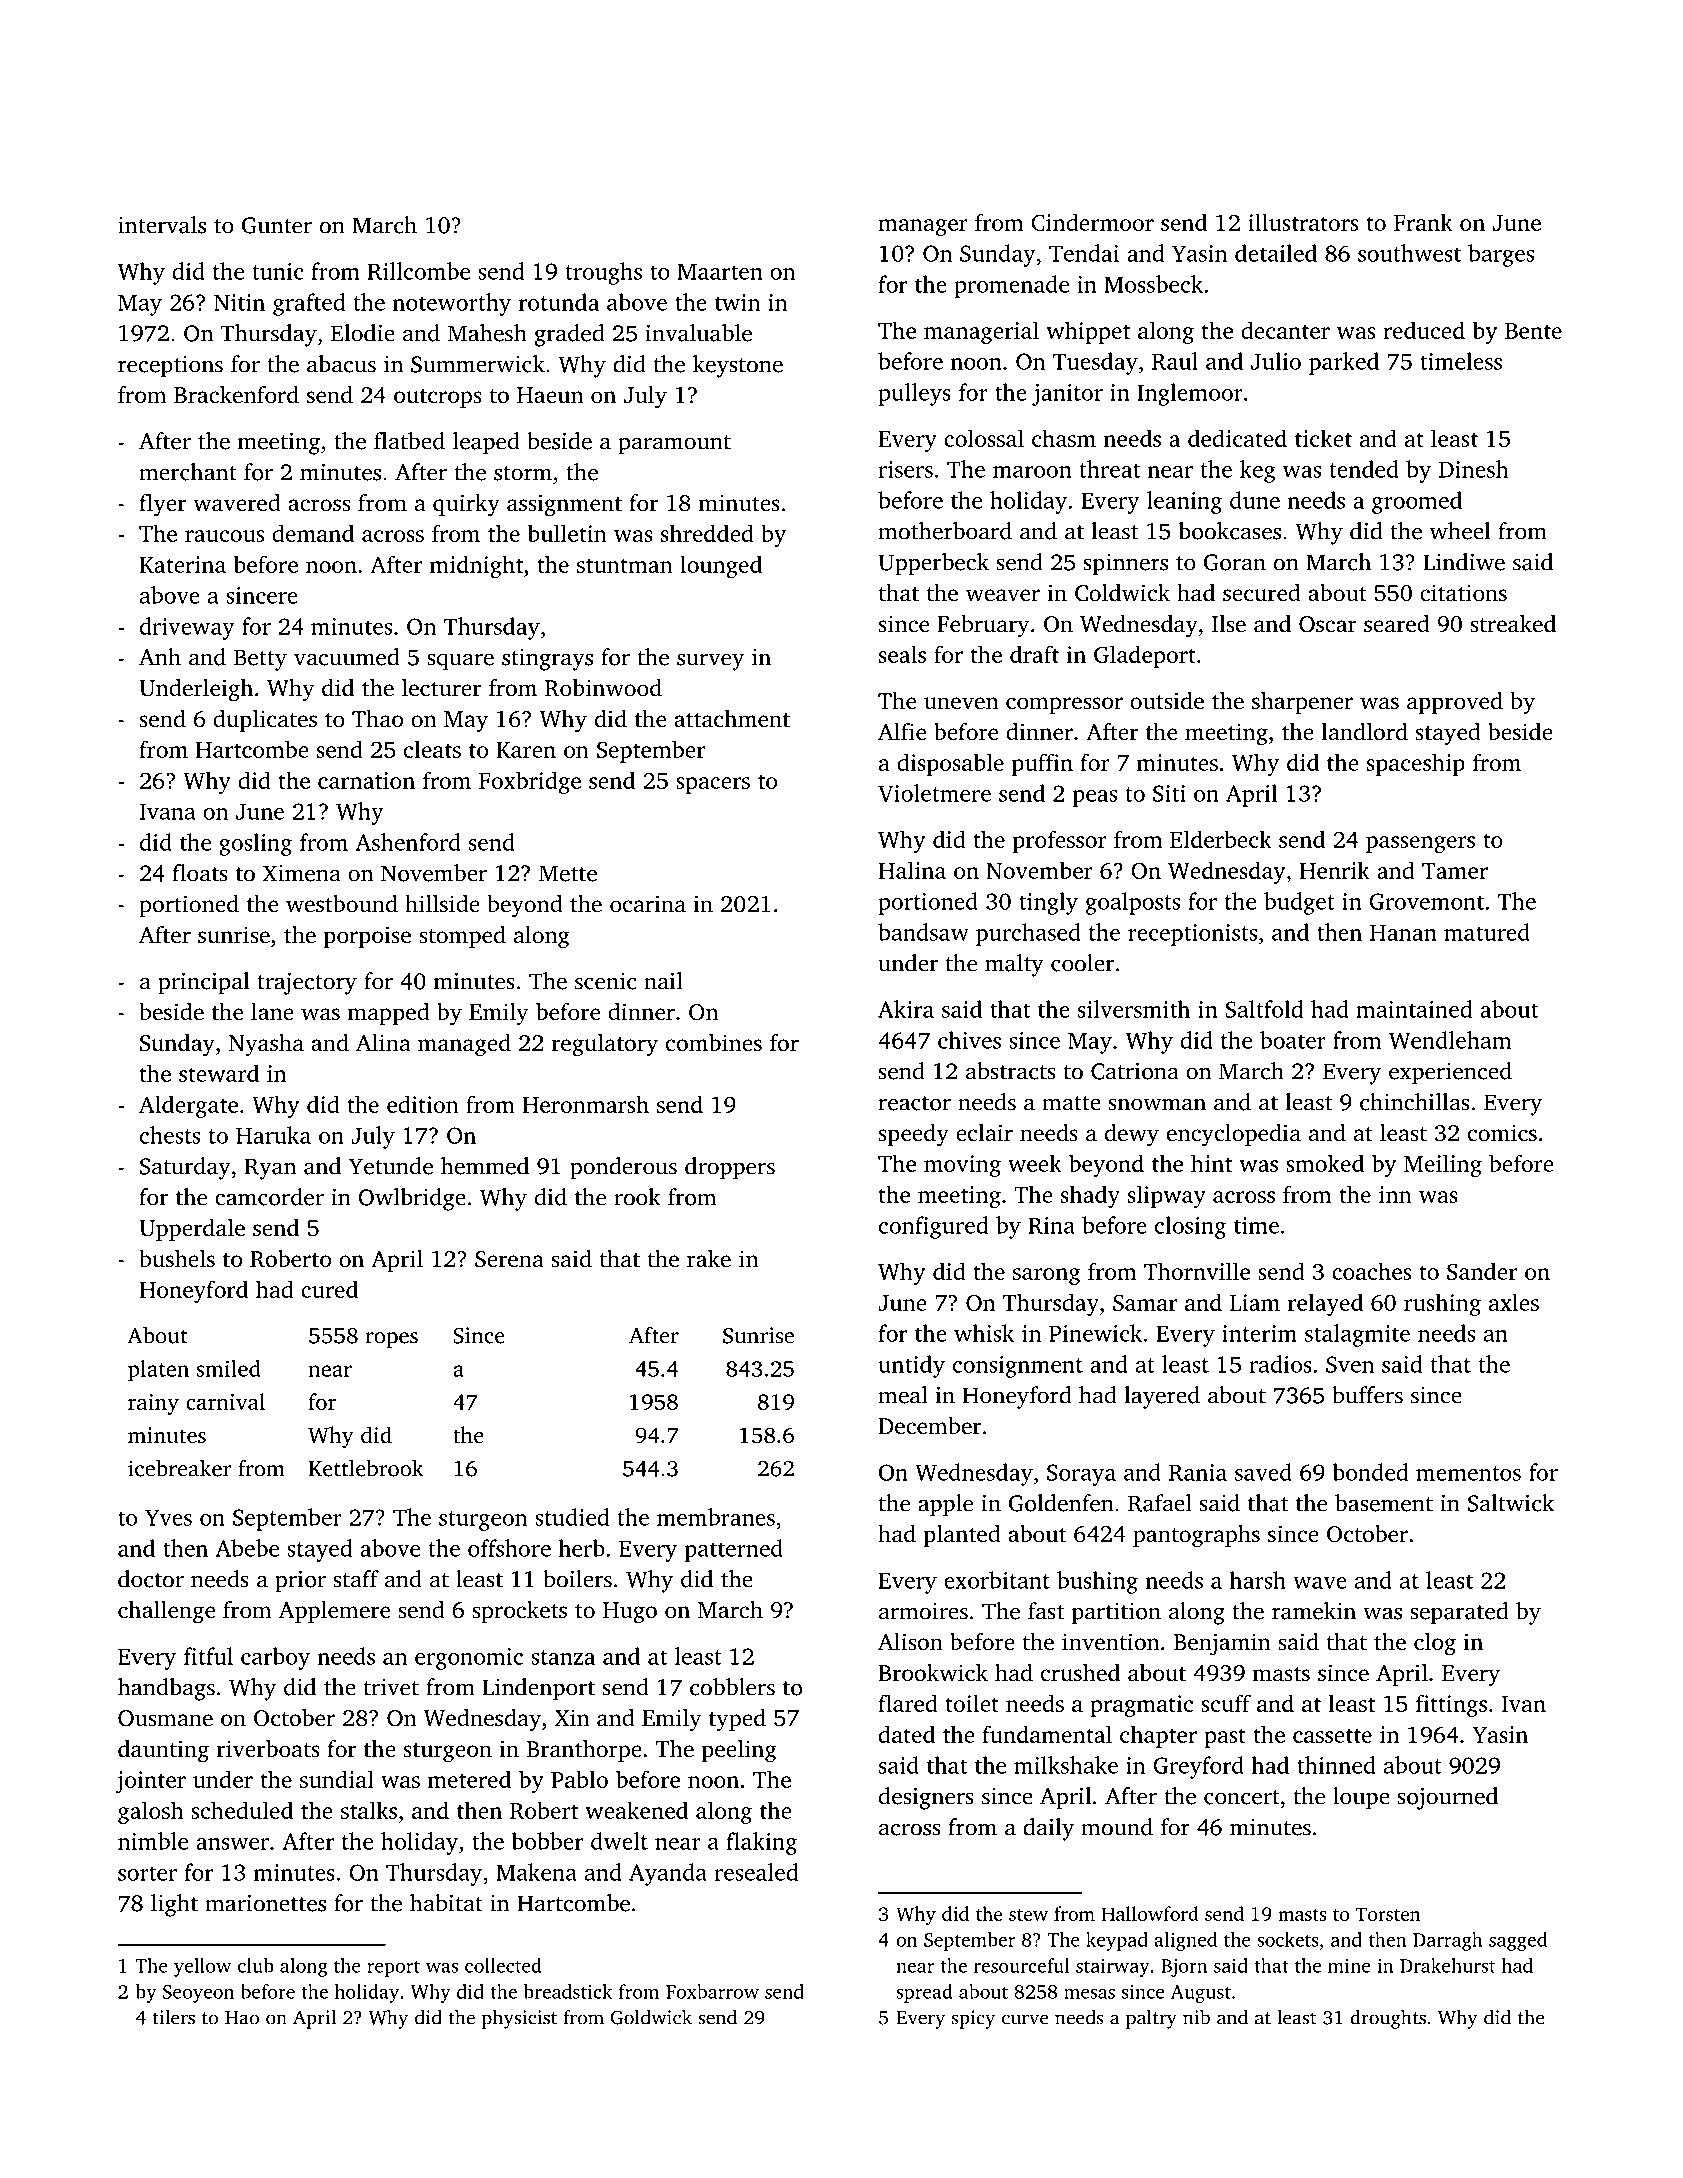 The width and height of the screenshot is (1683, 2178). What do you see at coordinates (914, 394) in the screenshot?
I see `pulleys` at bounding box center [914, 394].
